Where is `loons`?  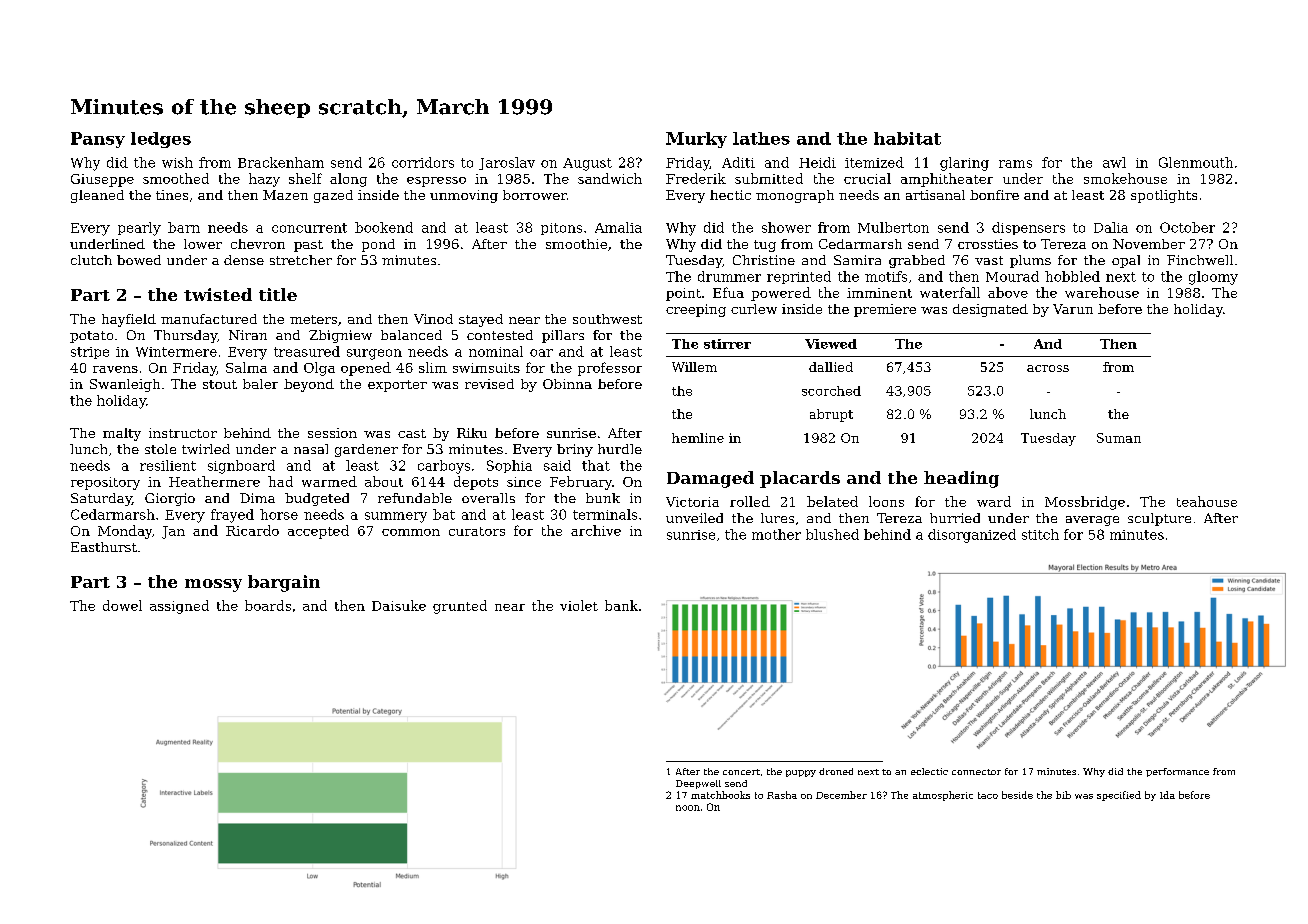 loons is located at coordinates (886, 501).
